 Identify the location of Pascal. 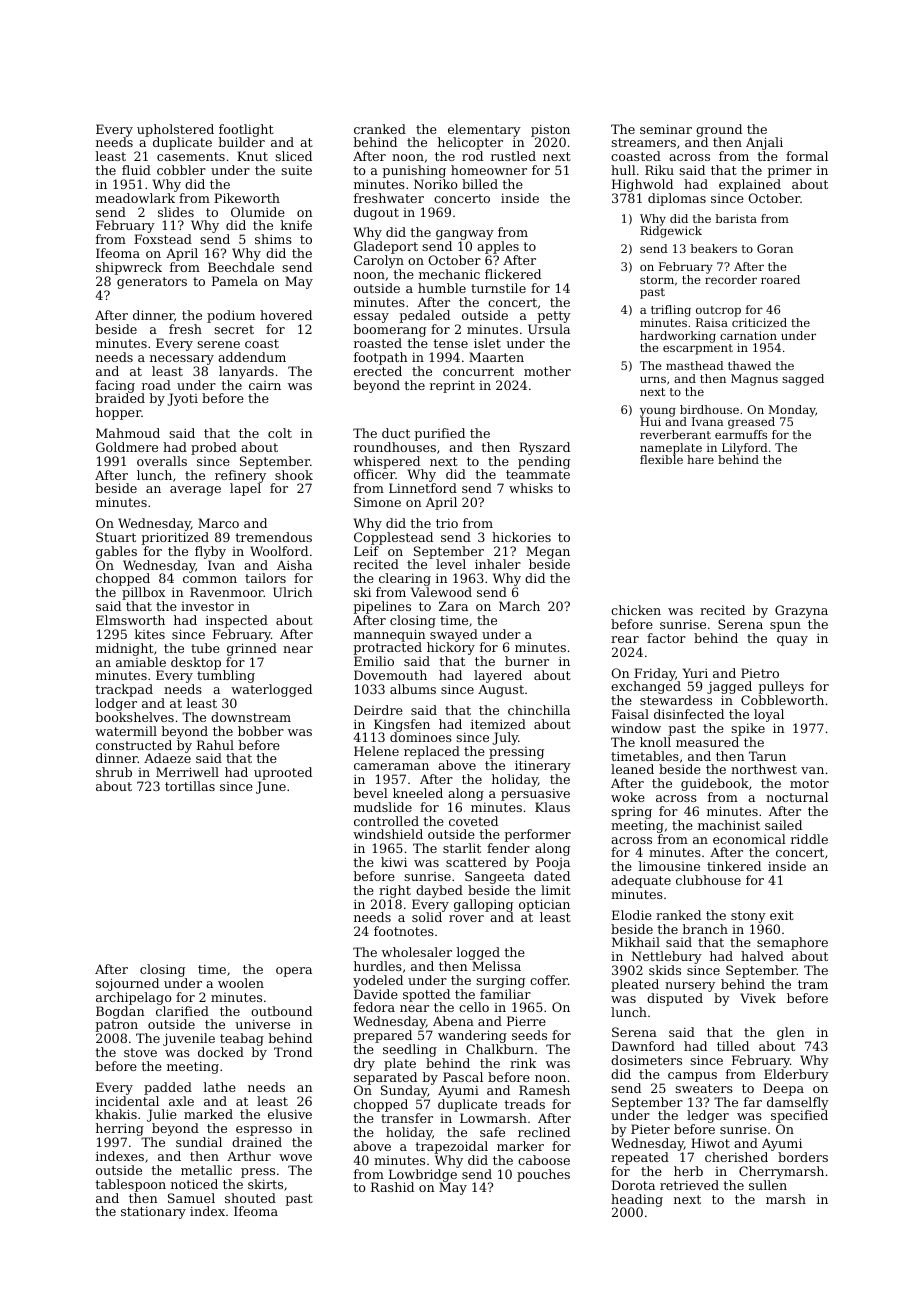
(463, 1077).
